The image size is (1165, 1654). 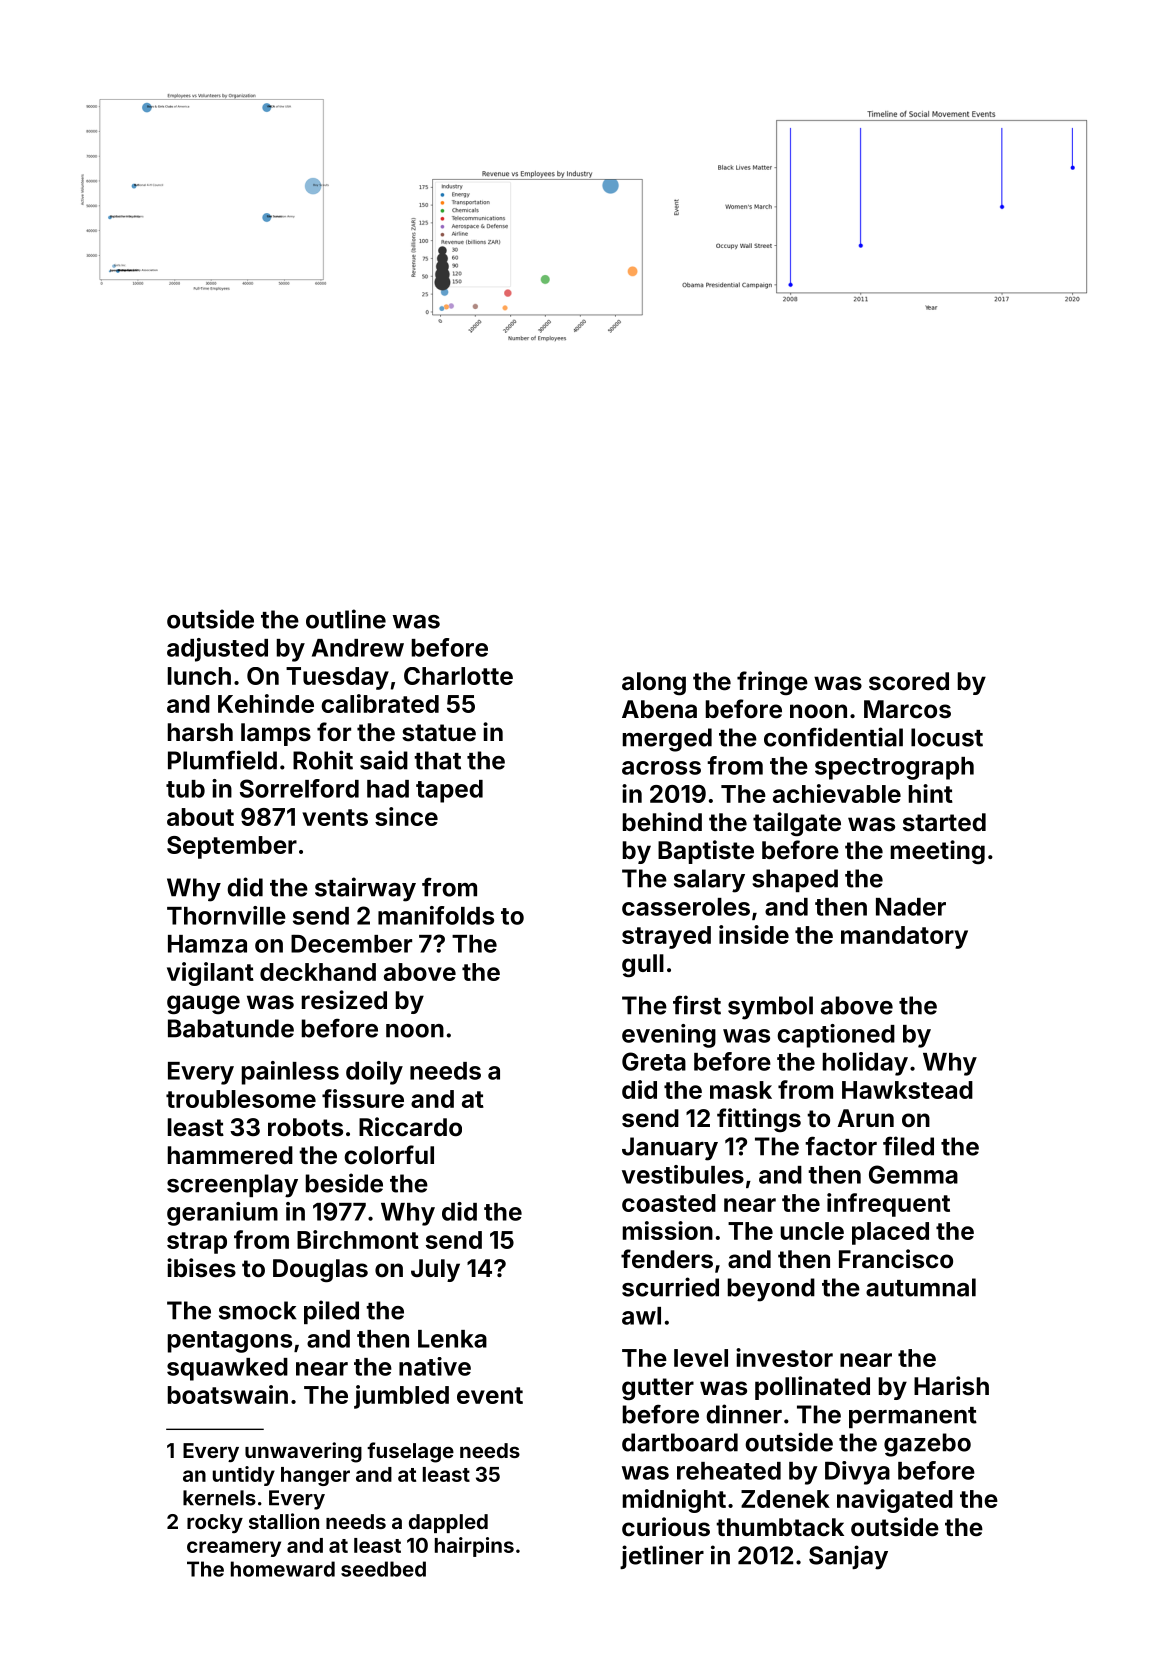 What do you see at coordinates (234, 1549) in the image?
I see `creamery` at bounding box center [234, 1549].
